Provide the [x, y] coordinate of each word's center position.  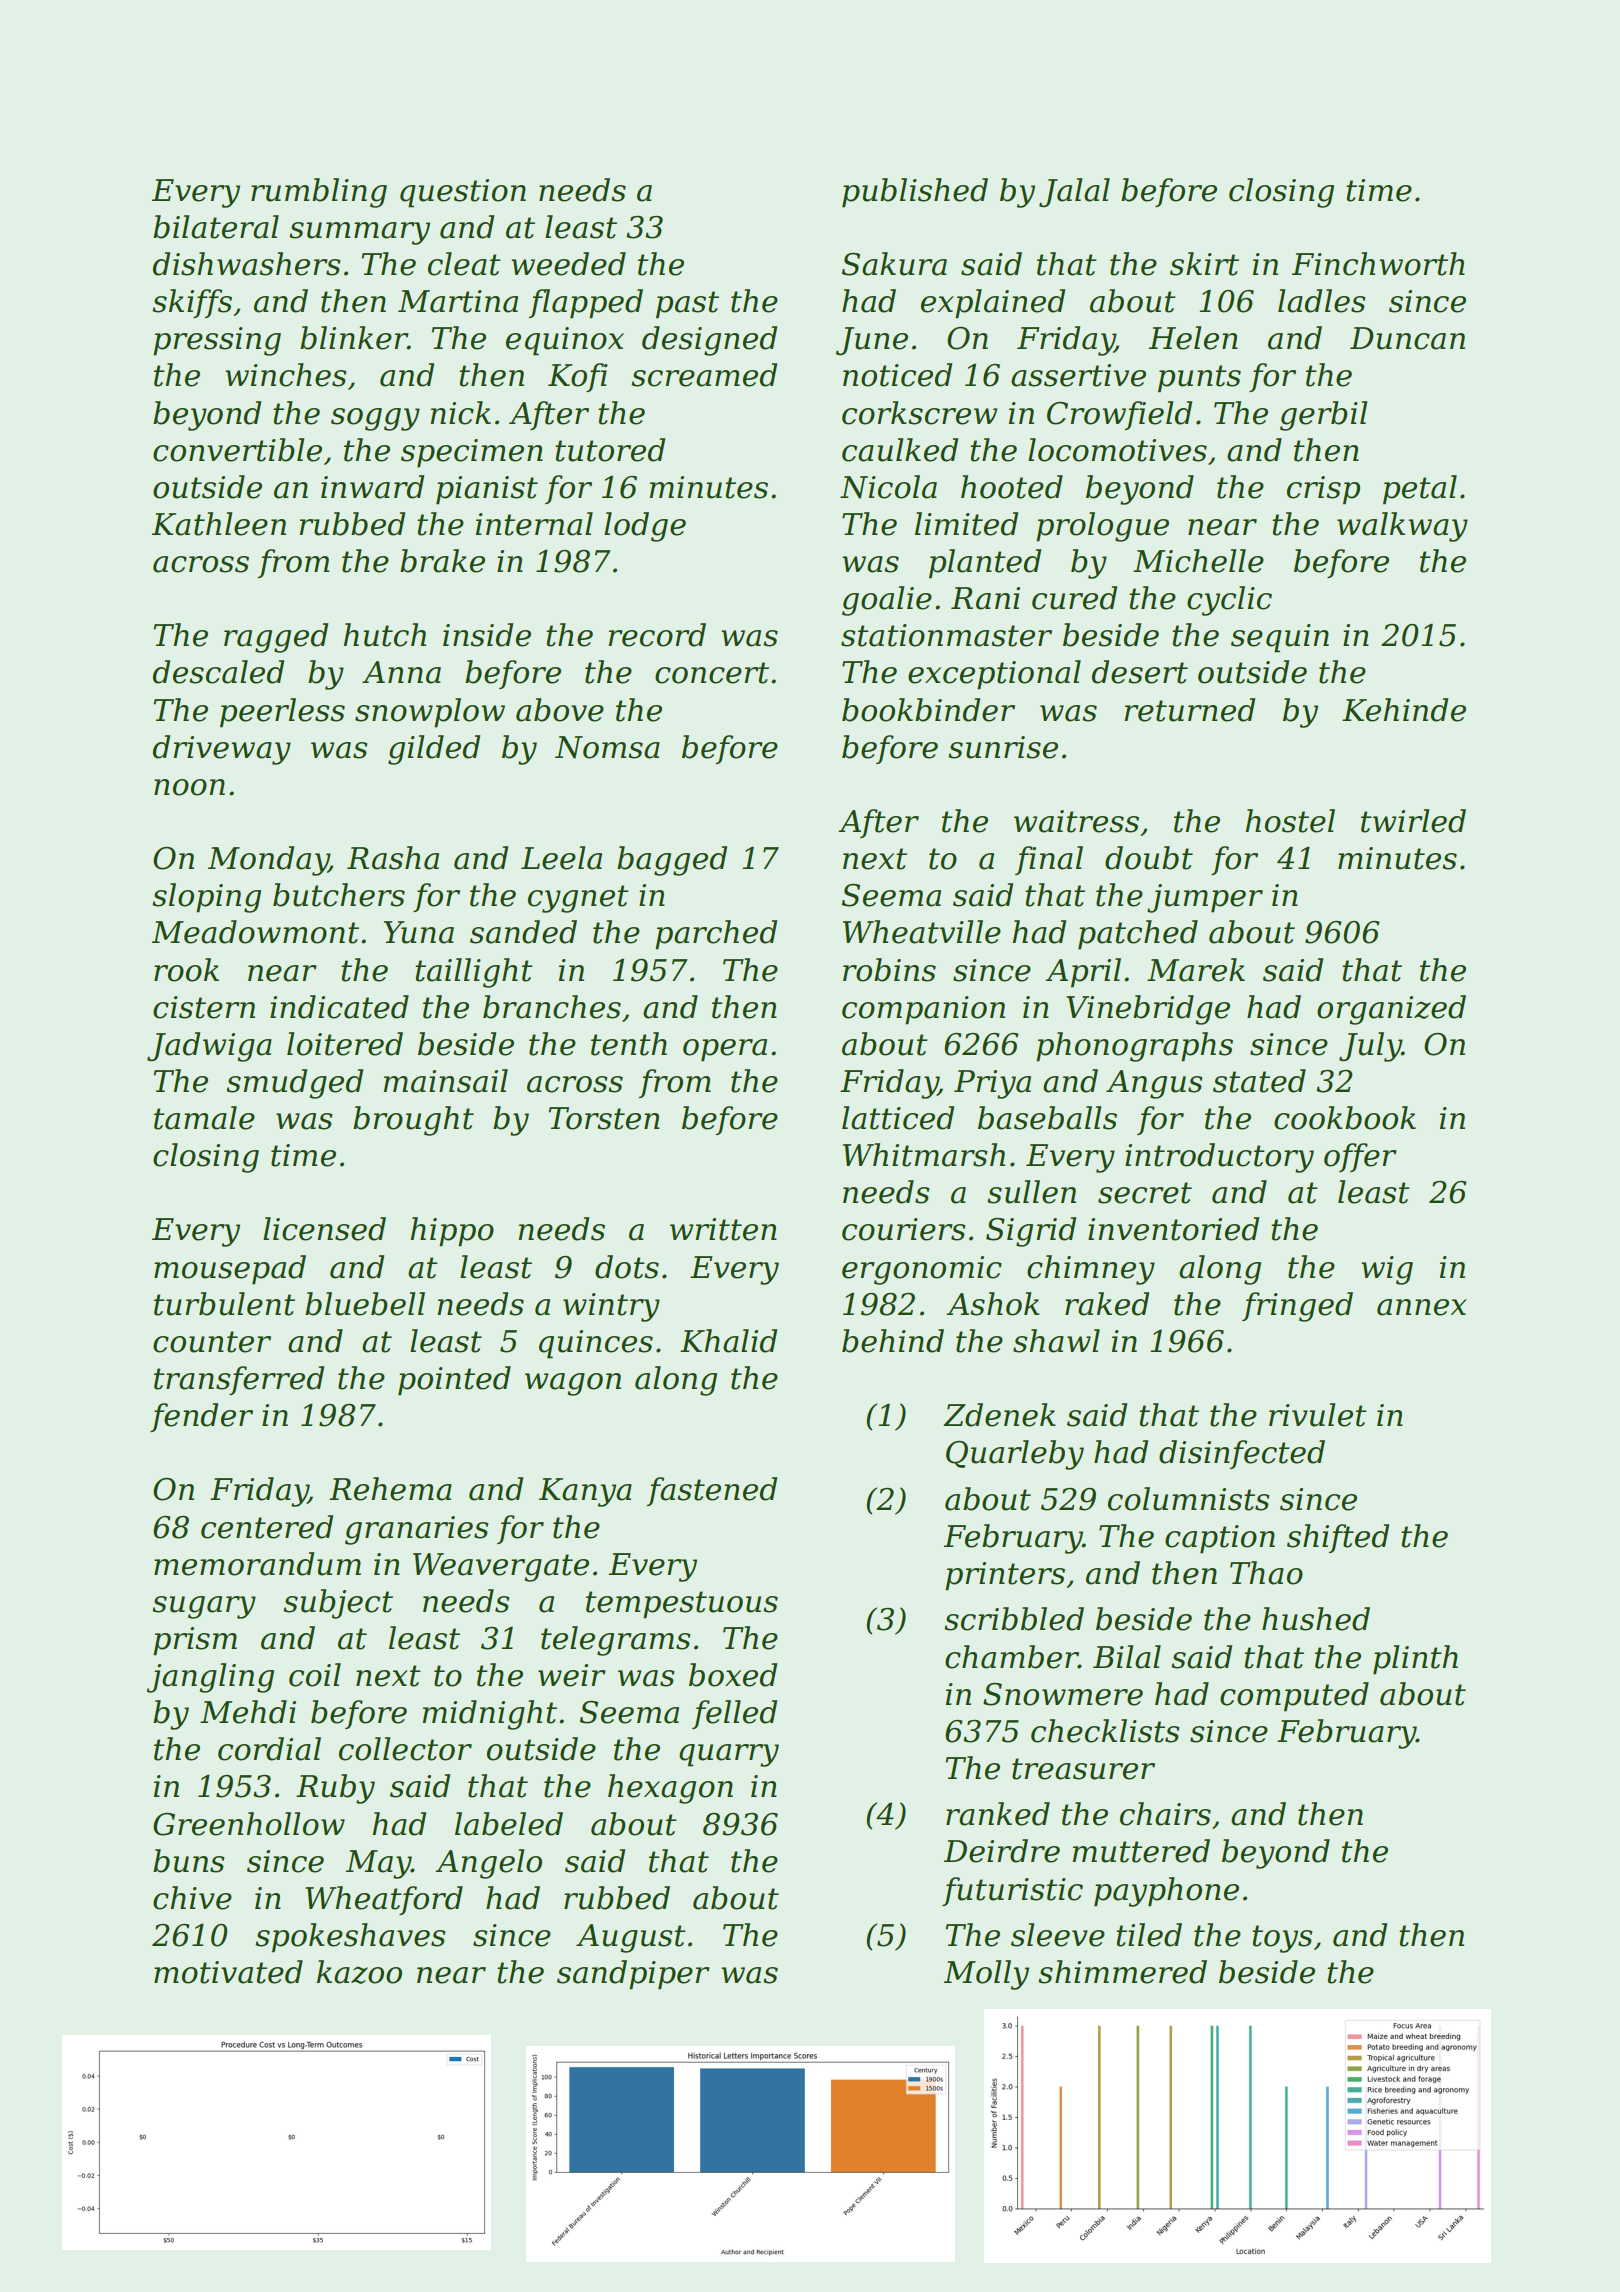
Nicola [888, 487]
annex [1422, 1307]
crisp [1323, 490]
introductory [1219, 1158]
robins [889, 970]
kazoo [359, 1972]
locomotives [1117, 450]
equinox [565, 341]
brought [413, 1121]
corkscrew [919, 413]
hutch [385, 635]
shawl [1056, 1341]
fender [201, 1417]
